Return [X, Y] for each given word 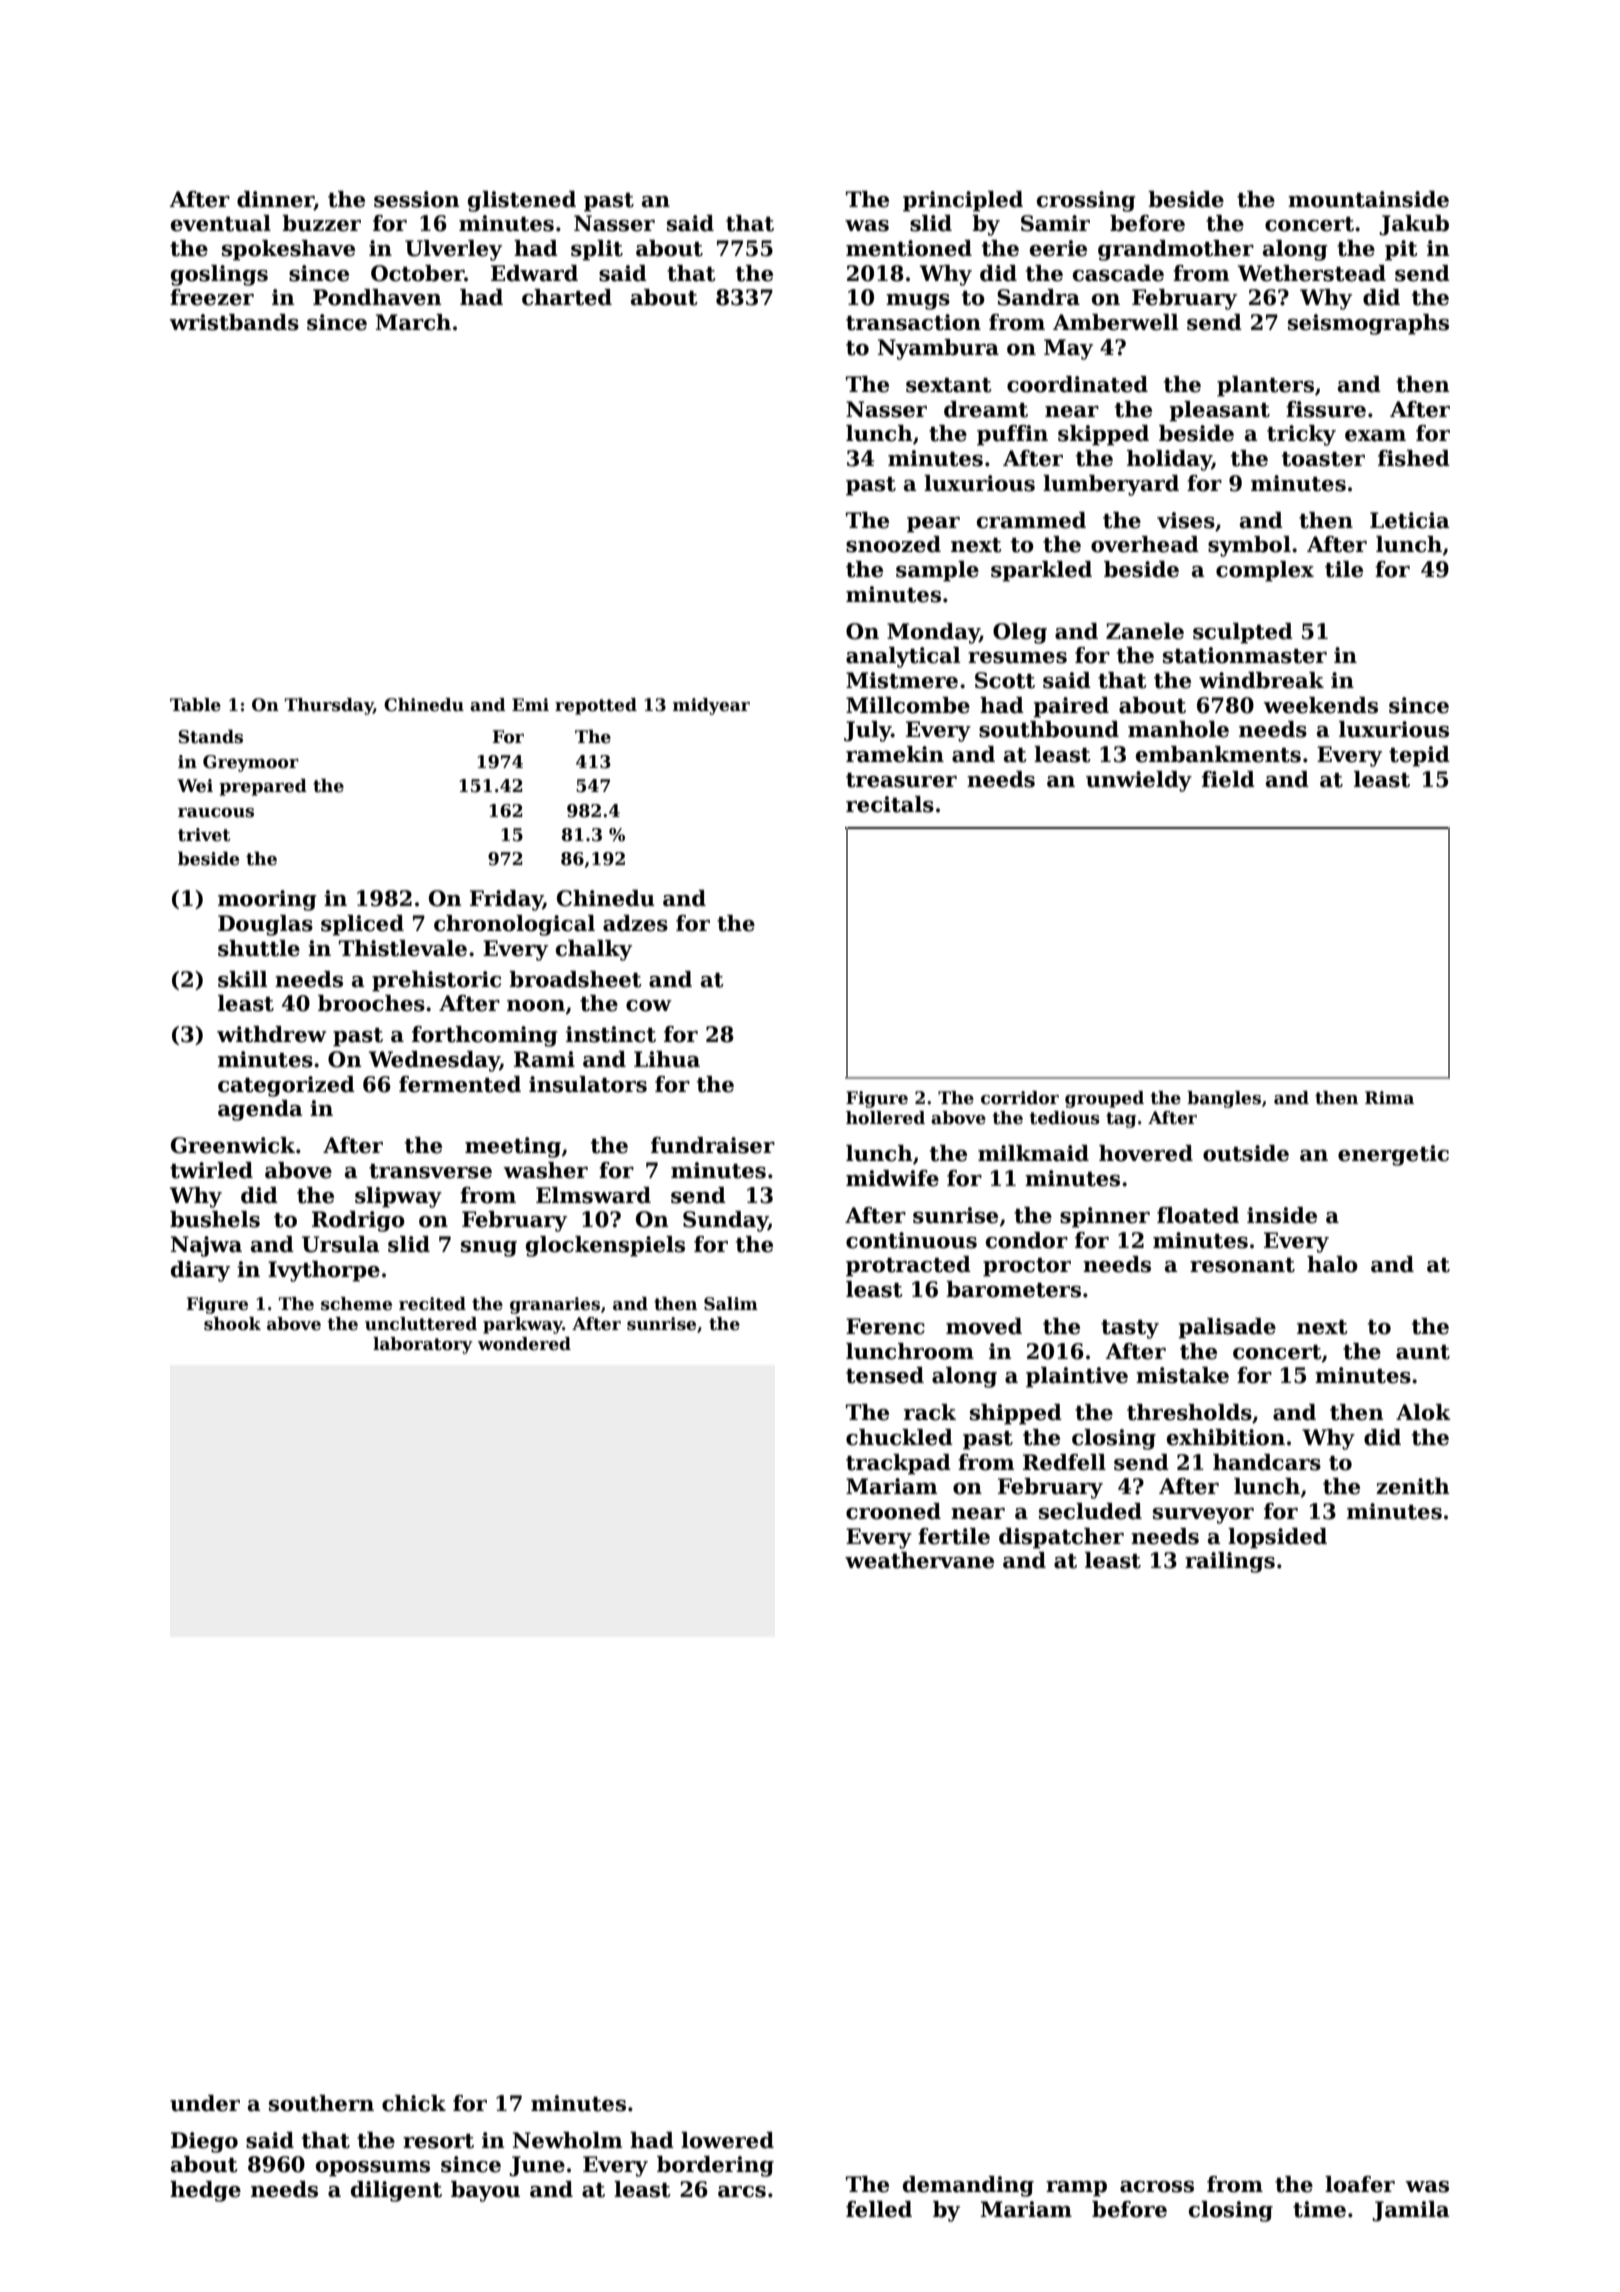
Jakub [1414, 225]
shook [232, 1324]
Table [195, 705]
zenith [1413, 1486]
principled [963, 201]
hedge [205, 2191]
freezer [212, 297]
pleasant [1219, 411]
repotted [596, 706]
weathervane [919, 1560]
